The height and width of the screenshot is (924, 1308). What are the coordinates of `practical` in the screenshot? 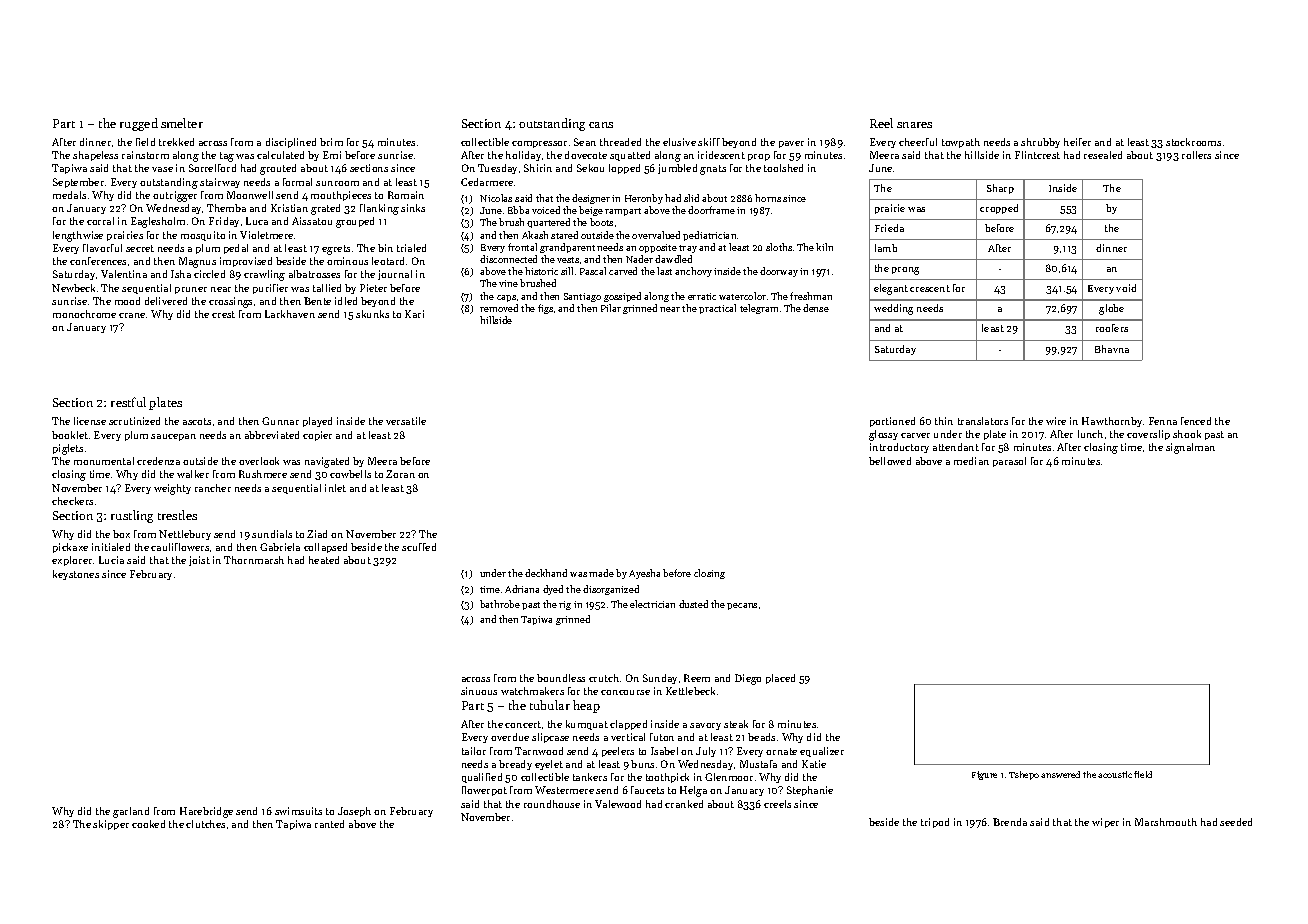 It's located at (717, 309).
